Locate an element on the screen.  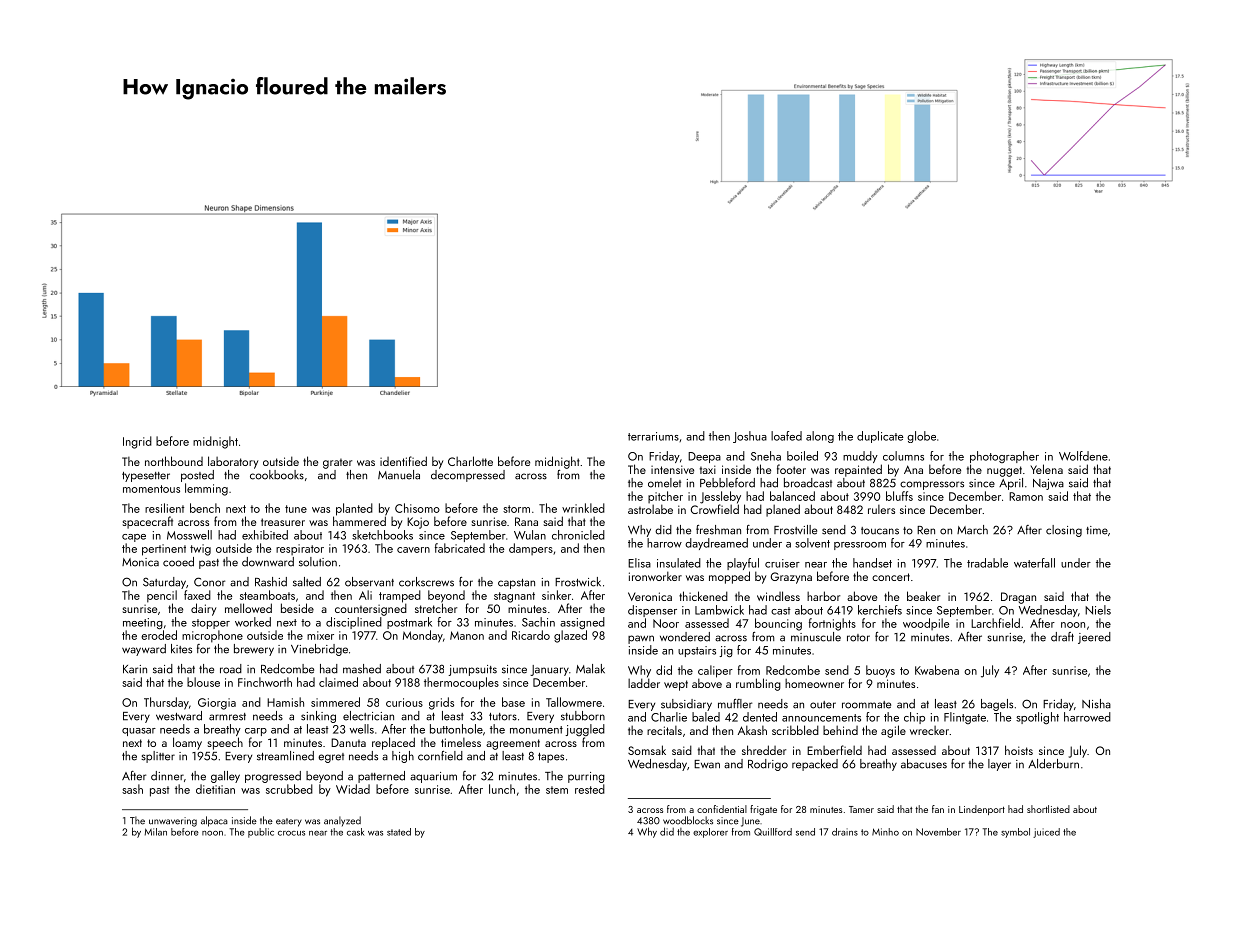
symbol is located at coordinates (1015, 833).
